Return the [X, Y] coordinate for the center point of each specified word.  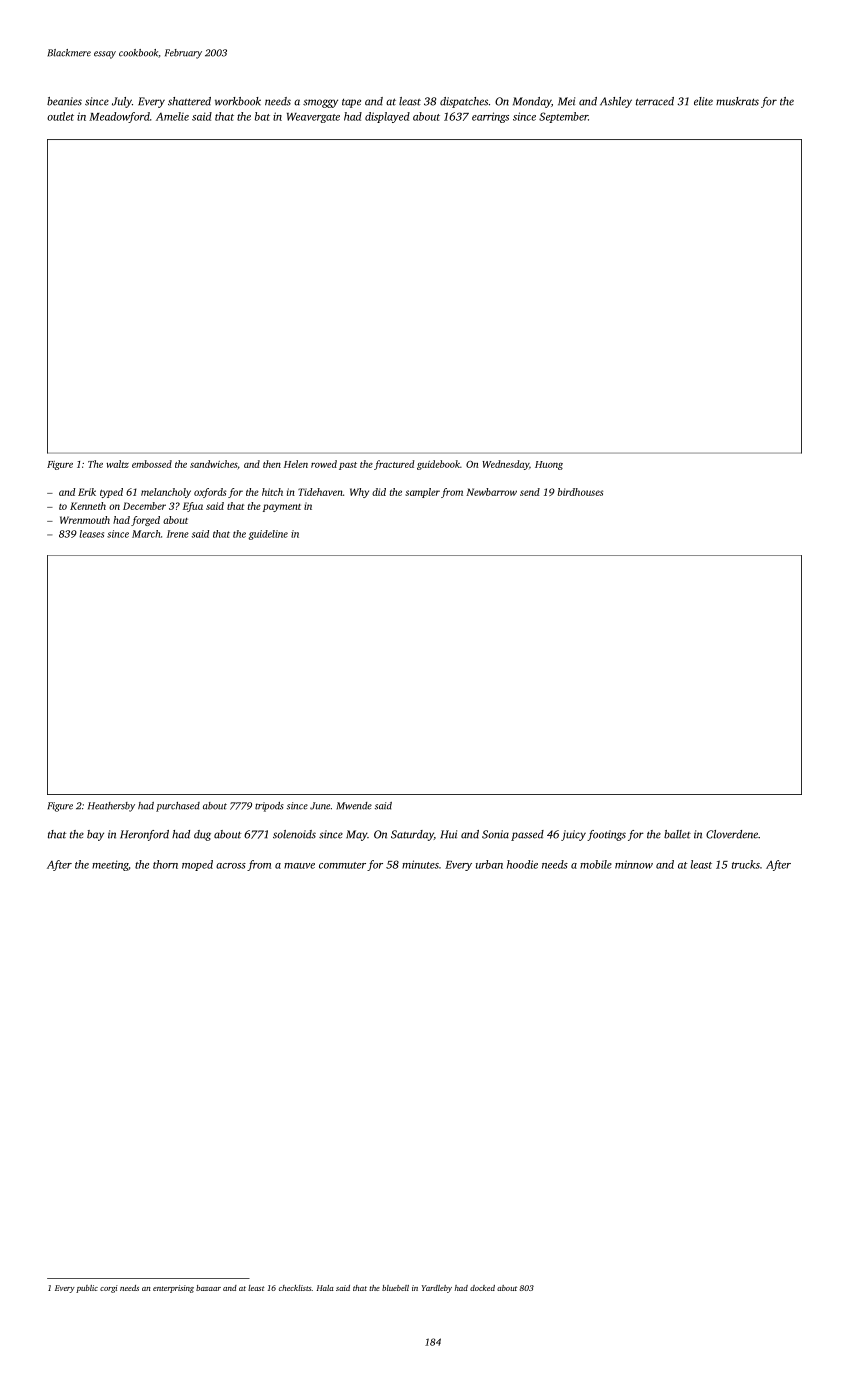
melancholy [166, 493]
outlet [60, 116]
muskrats [737, 101]
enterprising [173, 1289]
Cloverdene [732, 834]
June [320, 806]
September [563, 117]
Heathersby [111, 807]
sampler [422, 493]
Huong [549, 465]
